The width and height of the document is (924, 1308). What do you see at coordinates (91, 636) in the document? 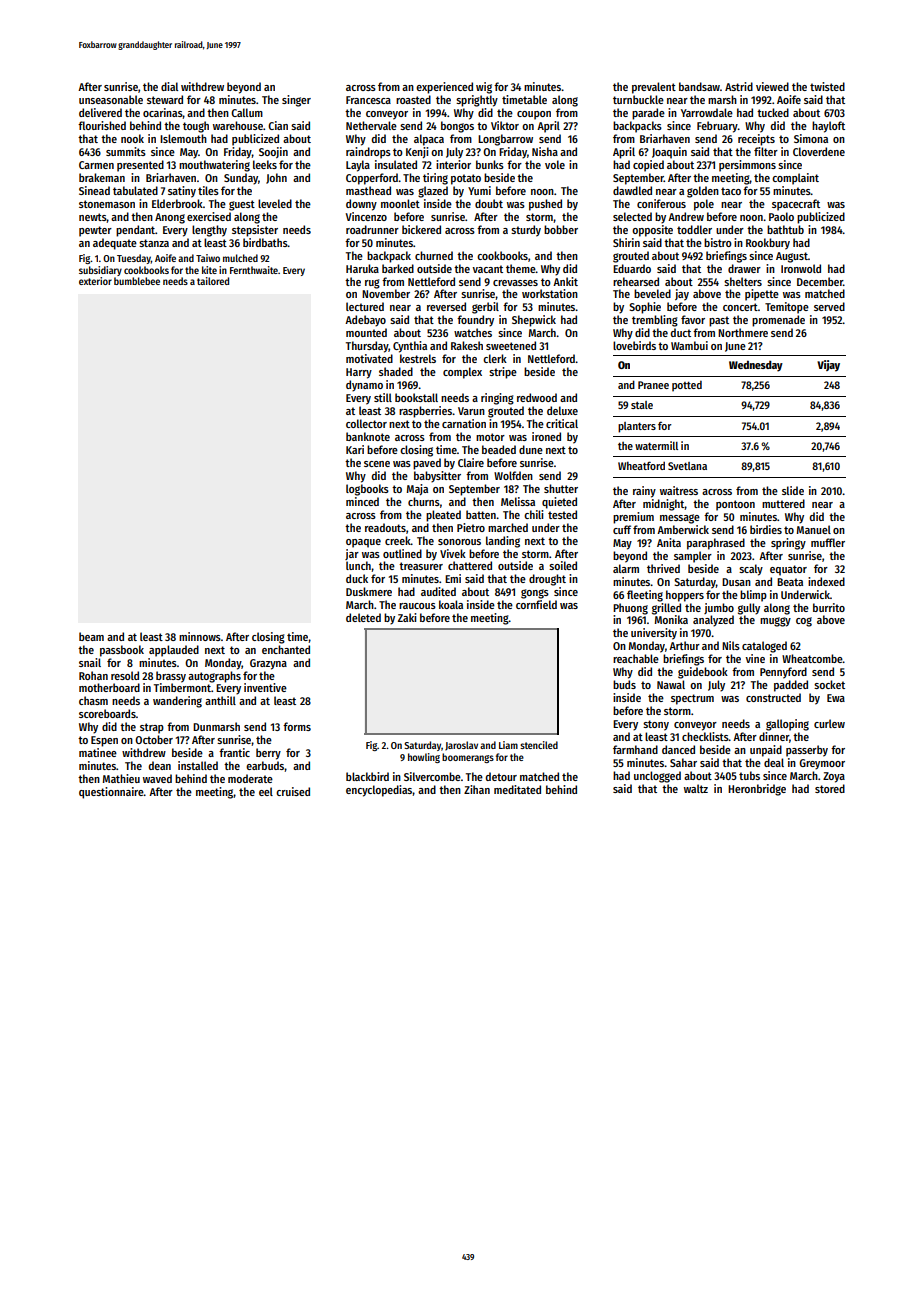
I see `beam` at bounding box center [91, 636].
